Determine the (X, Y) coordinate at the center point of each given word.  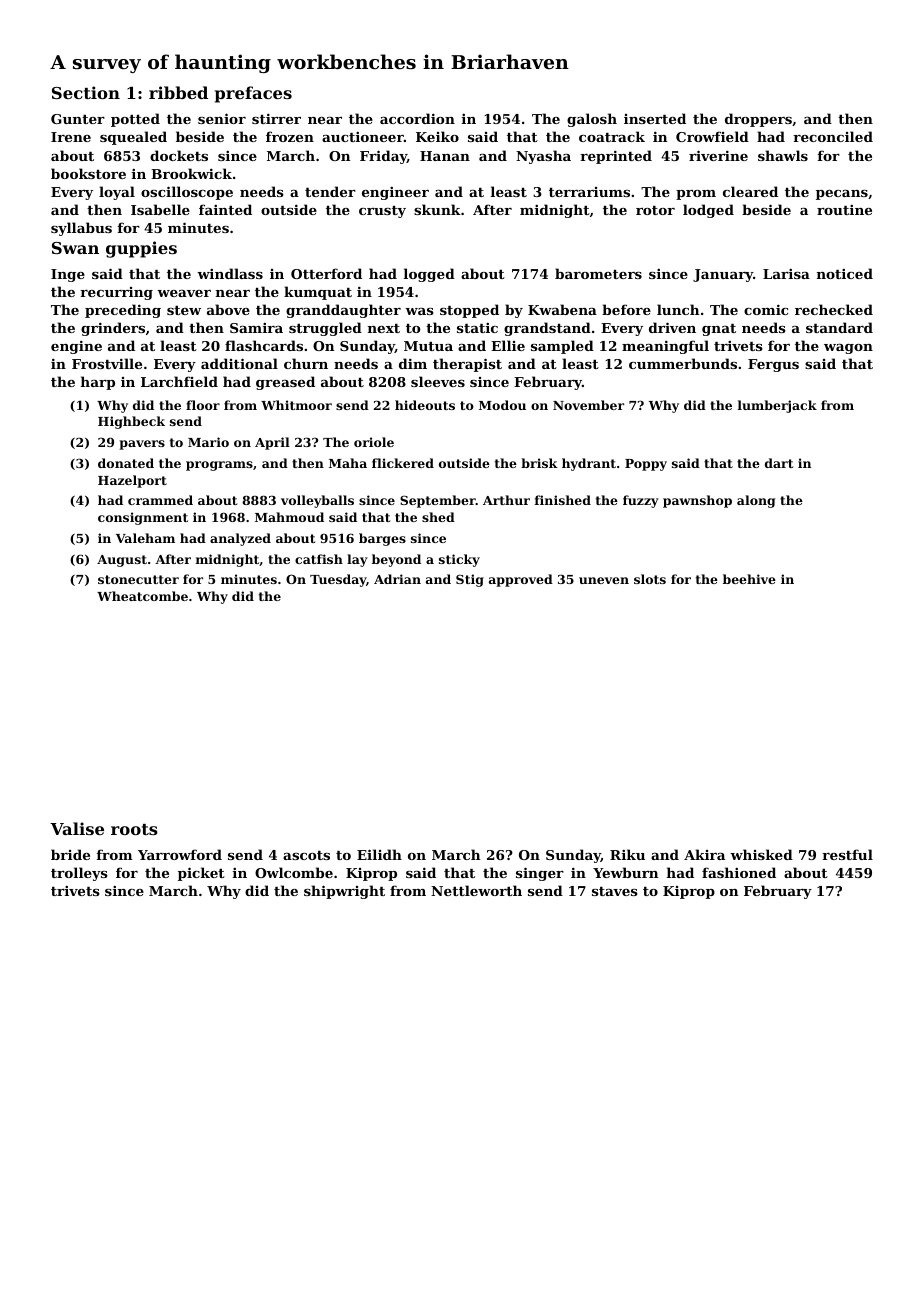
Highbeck (131, 422)
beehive (749, 579)
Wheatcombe (142, 596)
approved (521, 580)
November (588, 405)
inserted (655, 118)
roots (134, 829)
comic (766, 309)
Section (86, 92)
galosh (592, 120)
